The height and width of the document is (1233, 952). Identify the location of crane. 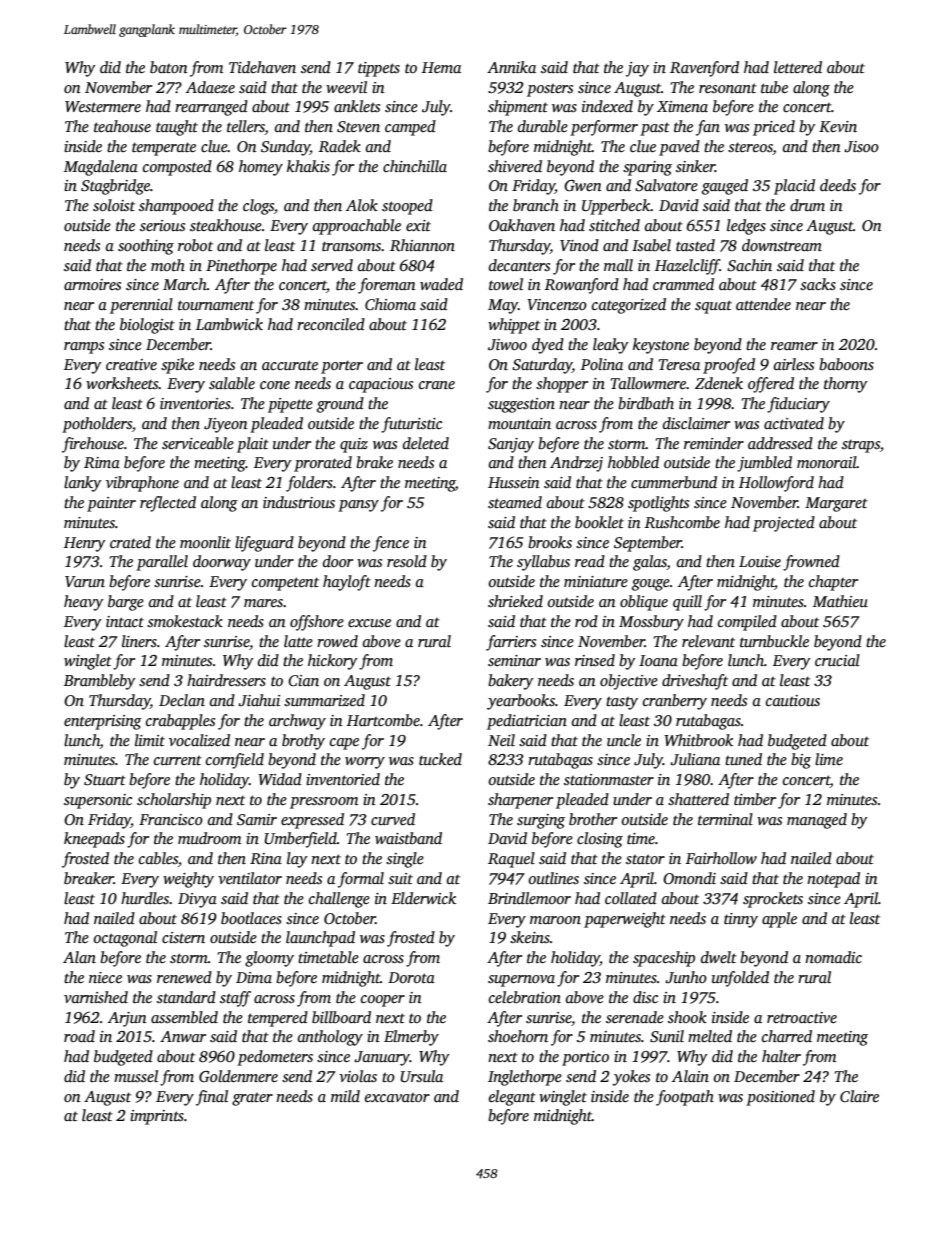
(437, 385).
